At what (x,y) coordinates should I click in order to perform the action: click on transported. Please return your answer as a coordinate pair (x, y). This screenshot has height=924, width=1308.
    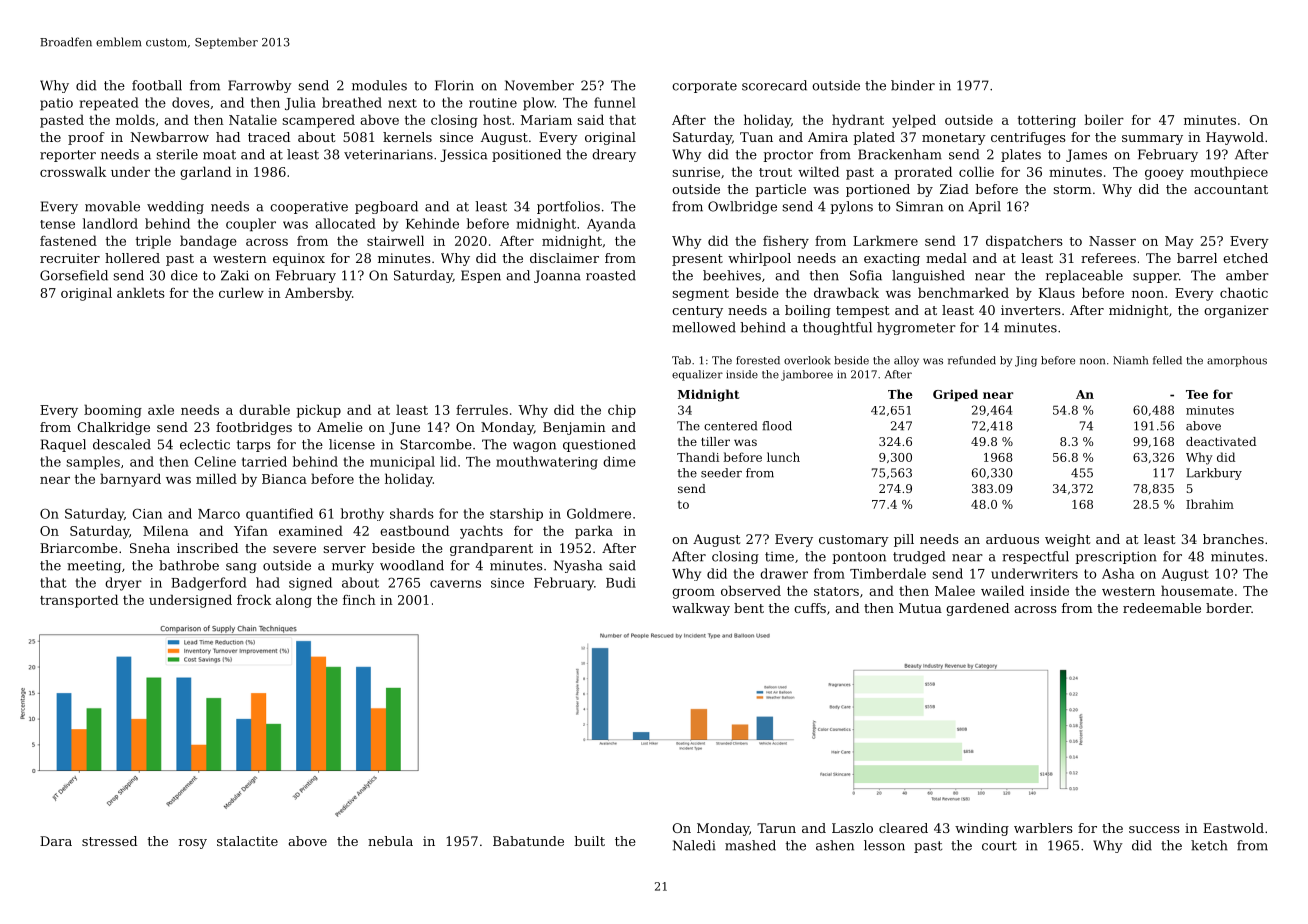
    Looking at the image, I should click on (79, 601).
